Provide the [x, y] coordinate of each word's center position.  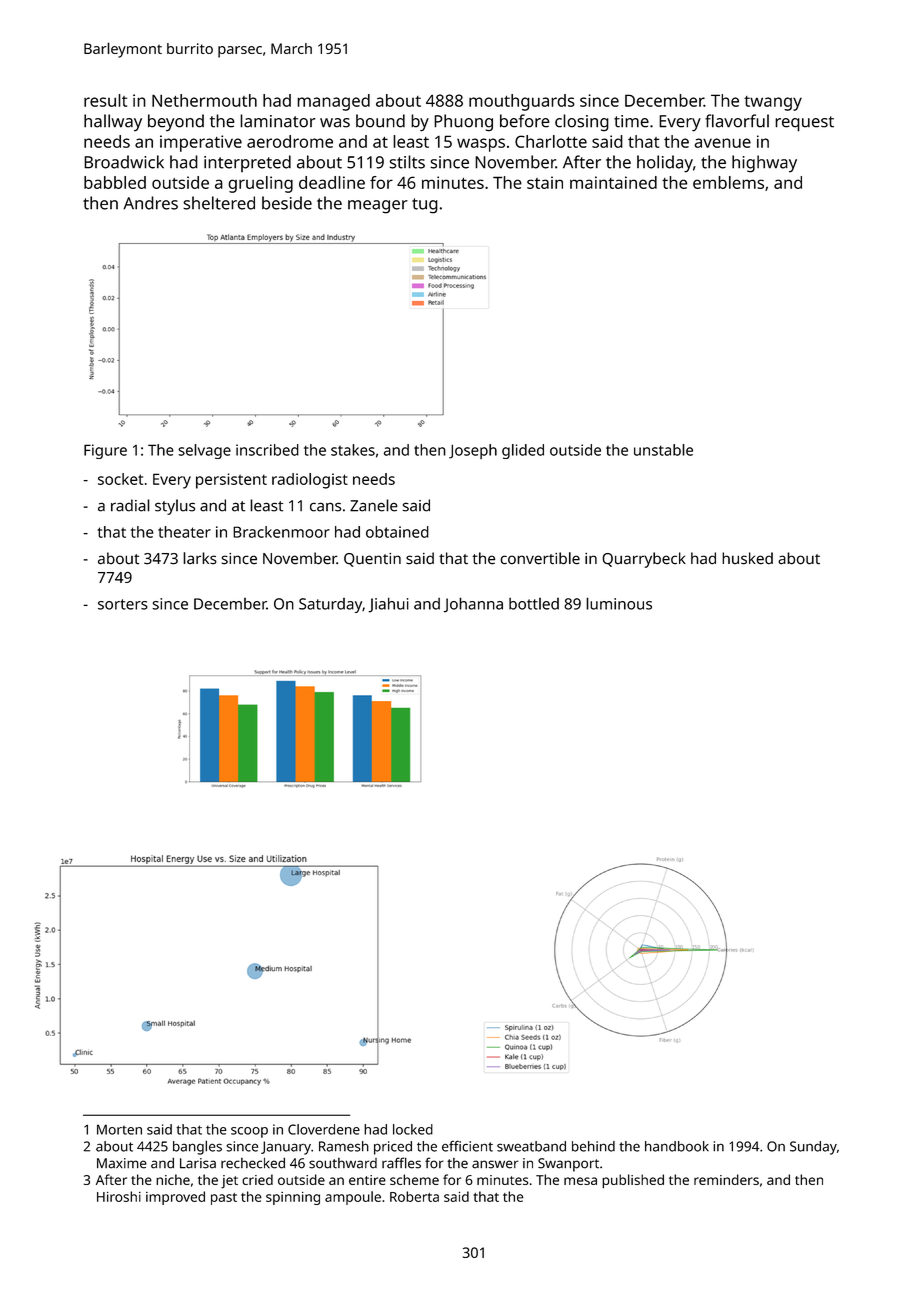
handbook [677, 1146]
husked [747, 558]
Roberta [414, 1196]
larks [200, 558]
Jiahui [388, 605]
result [105, 100]
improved [175, 1198]
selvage [204, 451]
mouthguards [522, 102]
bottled [534, 604]
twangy [773, 103]
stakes [353, 450]
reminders [726, 1179]
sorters [123, 604]
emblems [728, 182]
